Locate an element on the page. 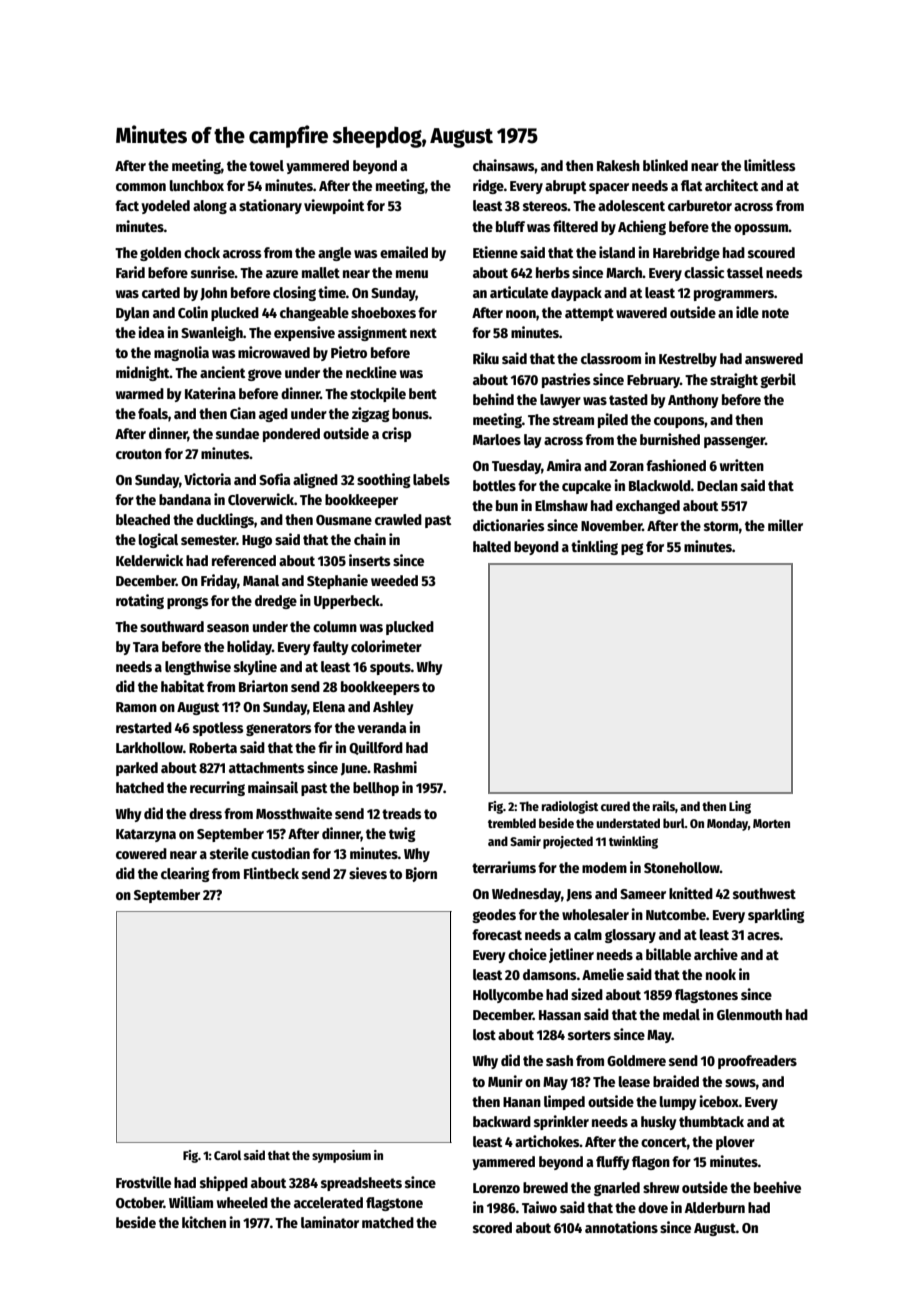 The width and height of the image is (924, 1308). matched is located at coordinates (388, 1222).
